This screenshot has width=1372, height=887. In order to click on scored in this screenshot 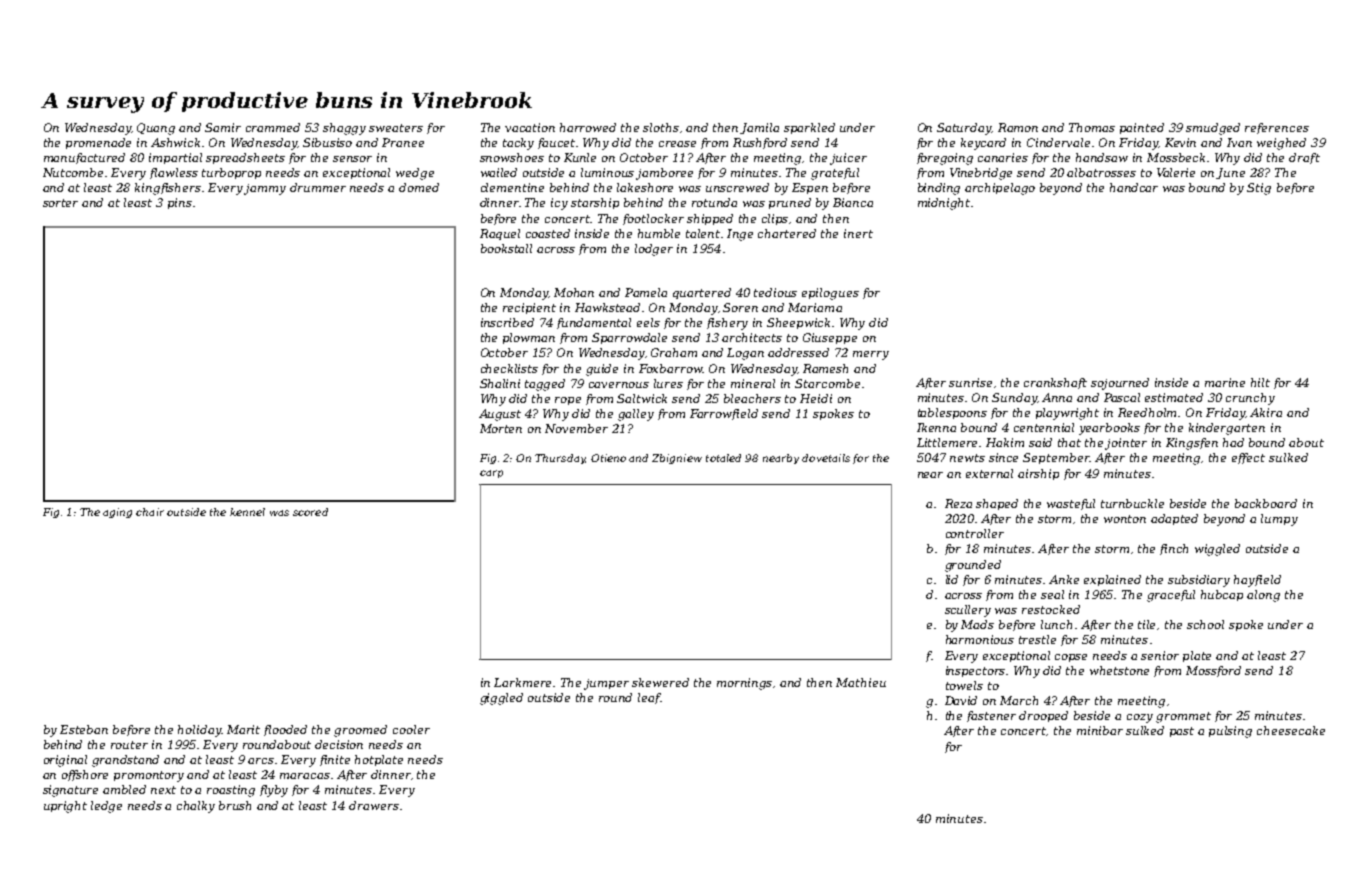, I will do `click(310, 512)`.
